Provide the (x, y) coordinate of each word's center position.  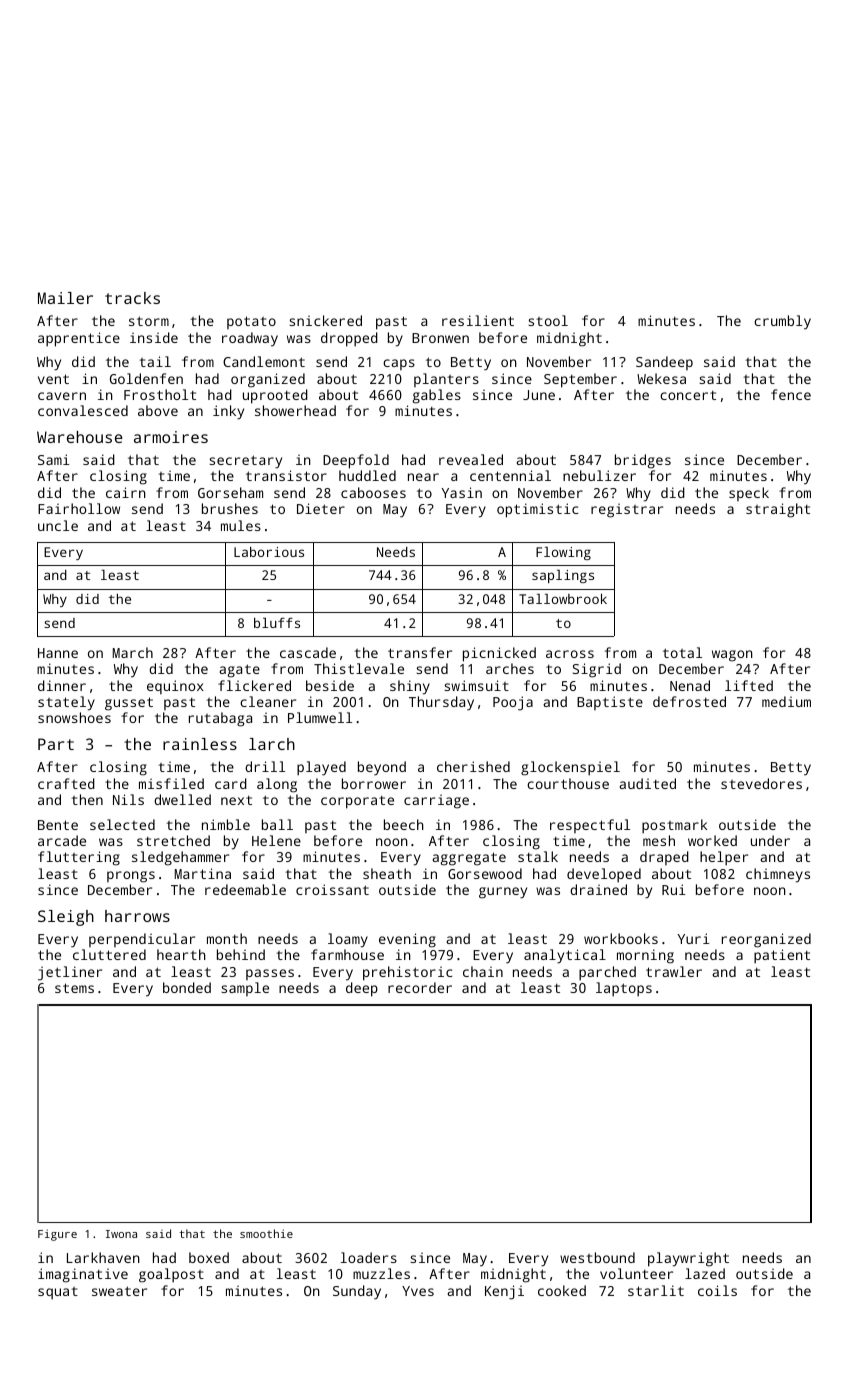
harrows (137, 916)
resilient (478, 320)
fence (791, 394)
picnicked (499, 654)
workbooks (621, 938)
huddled (367, 475)
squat (58, 1293)
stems (74, 988)
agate (239, 671)
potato (251, 322)
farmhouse (347, 954)
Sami (53, 459)
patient (782, 956)
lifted (749, 685)
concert (688, 395)
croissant (332, 889)
